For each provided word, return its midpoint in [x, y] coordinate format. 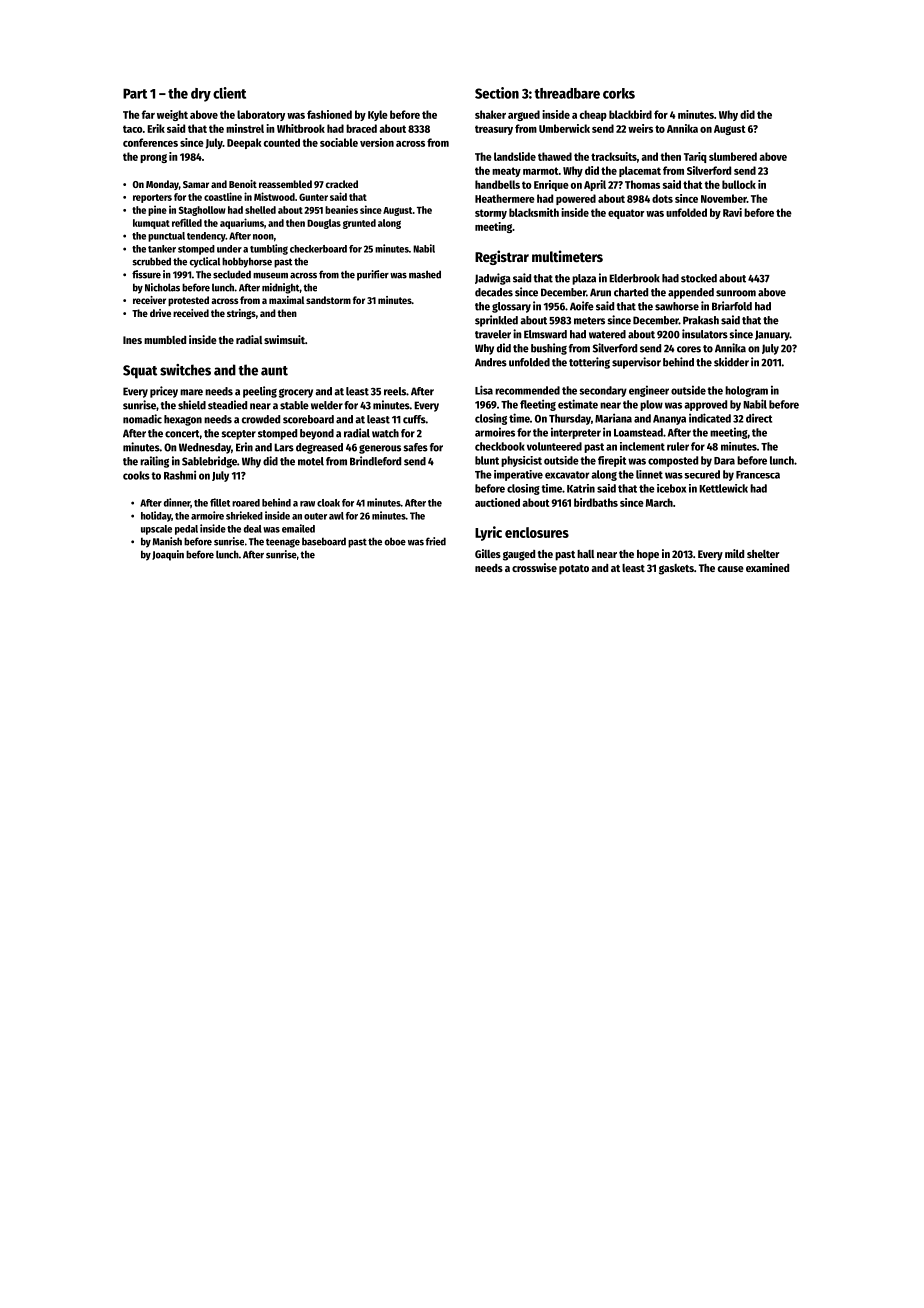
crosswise [534, 567]
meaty [506, 172]
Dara [724, 461]
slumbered [733, 156]
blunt [487, 460]
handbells [497, 184]
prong [153, 158]
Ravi [732, 212]
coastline [223, 196]
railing [154, 462]
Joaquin [168, 555]
